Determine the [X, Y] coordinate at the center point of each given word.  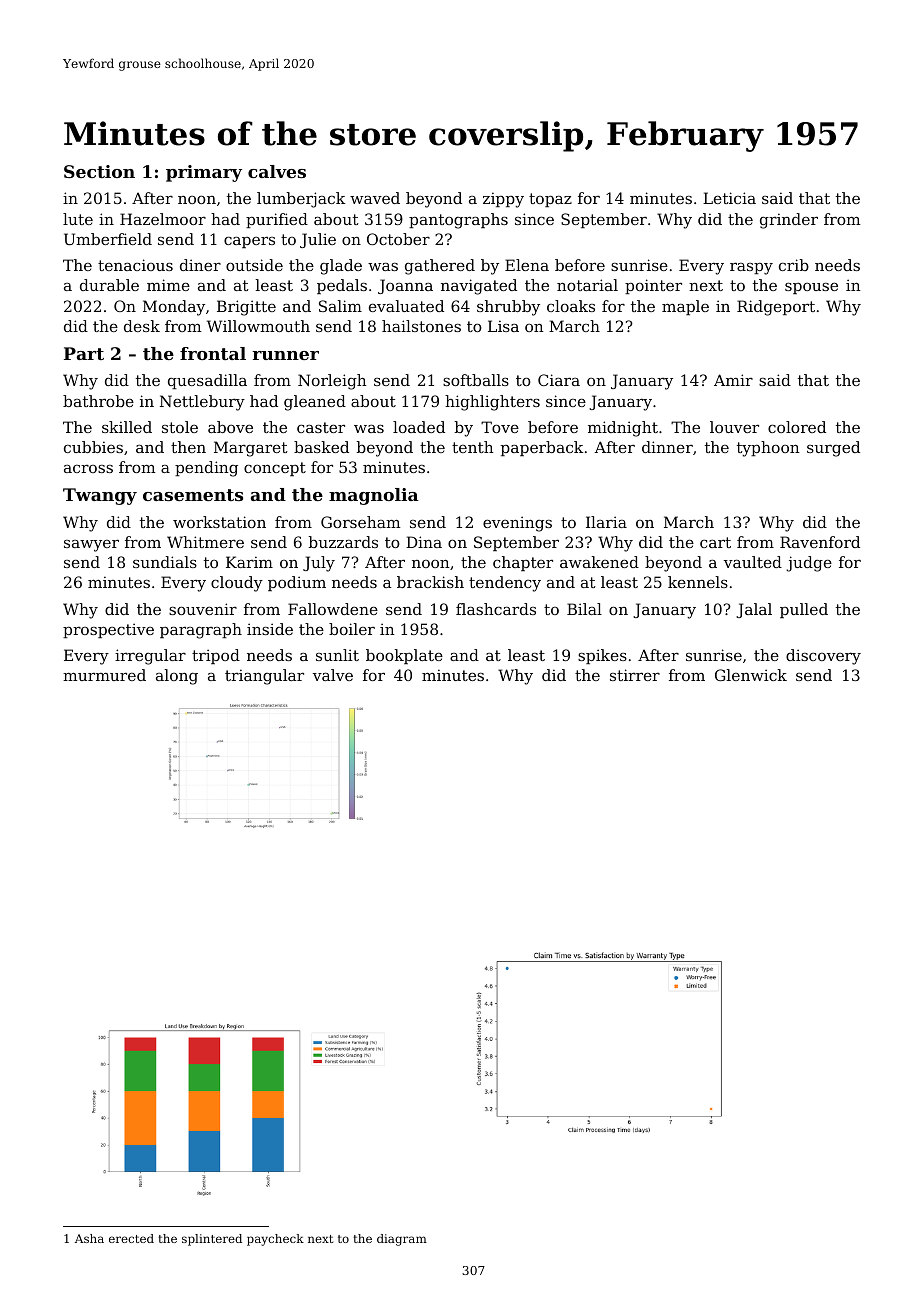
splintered [212, 1240]
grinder [789, 221]
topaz [550, 200]
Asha [89, 1238]
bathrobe [98, 401]
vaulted [753, 562]
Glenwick [751, 675]
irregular [150, 657]
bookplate [404, 656]
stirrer [635, 675]
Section [99, 171]
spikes [602, 656]
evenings [517, 524]
